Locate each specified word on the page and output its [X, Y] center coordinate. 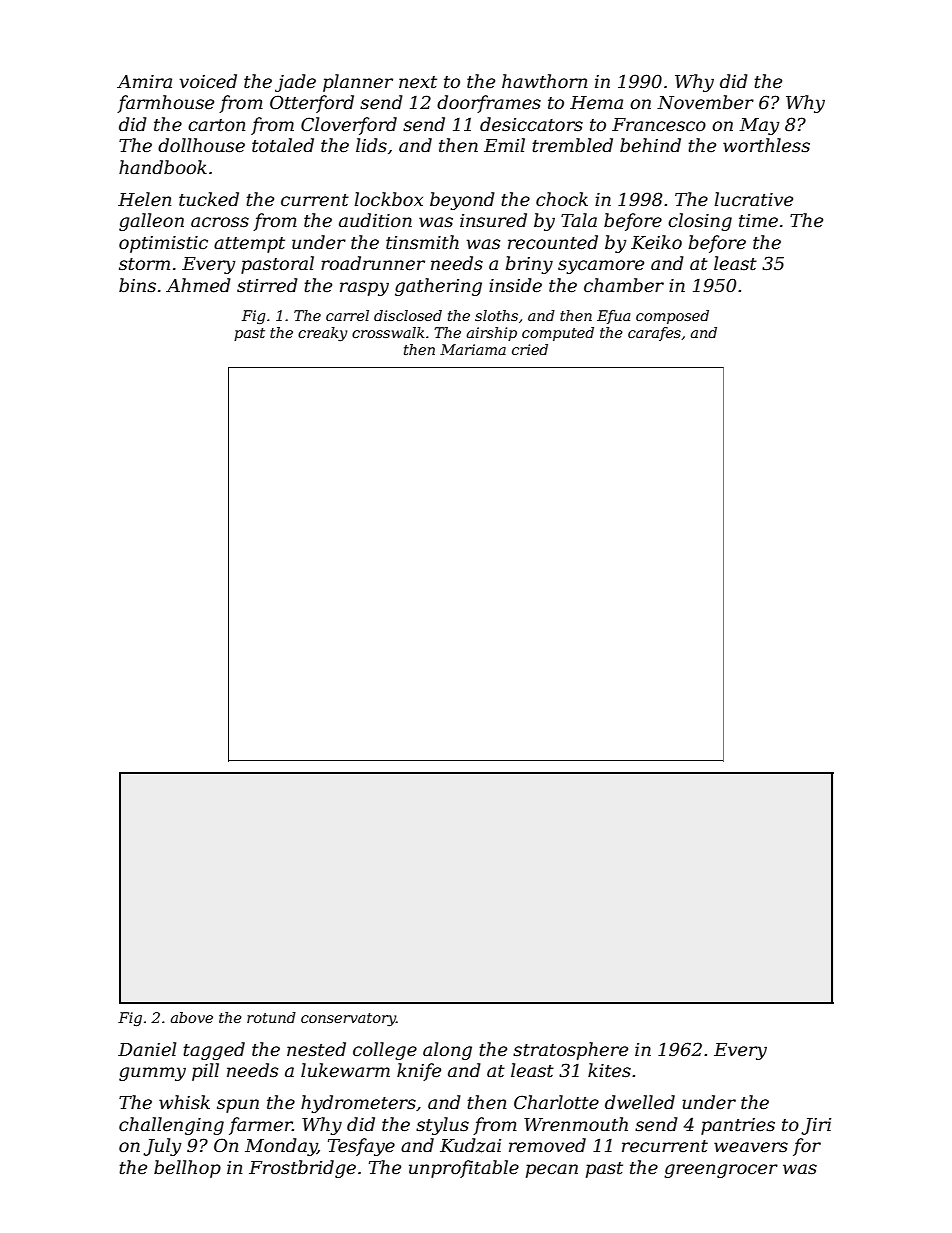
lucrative [753, 199]
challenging [171, 1126]
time [758, 221]
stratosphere [570, 1051]
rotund [271, 1017]
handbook [163, 167]
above [192, 1017]
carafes [654, 334]
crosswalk [388, 332]
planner [358, 83]
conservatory [348, 1019]
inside [515, 285]
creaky [322, 334]
